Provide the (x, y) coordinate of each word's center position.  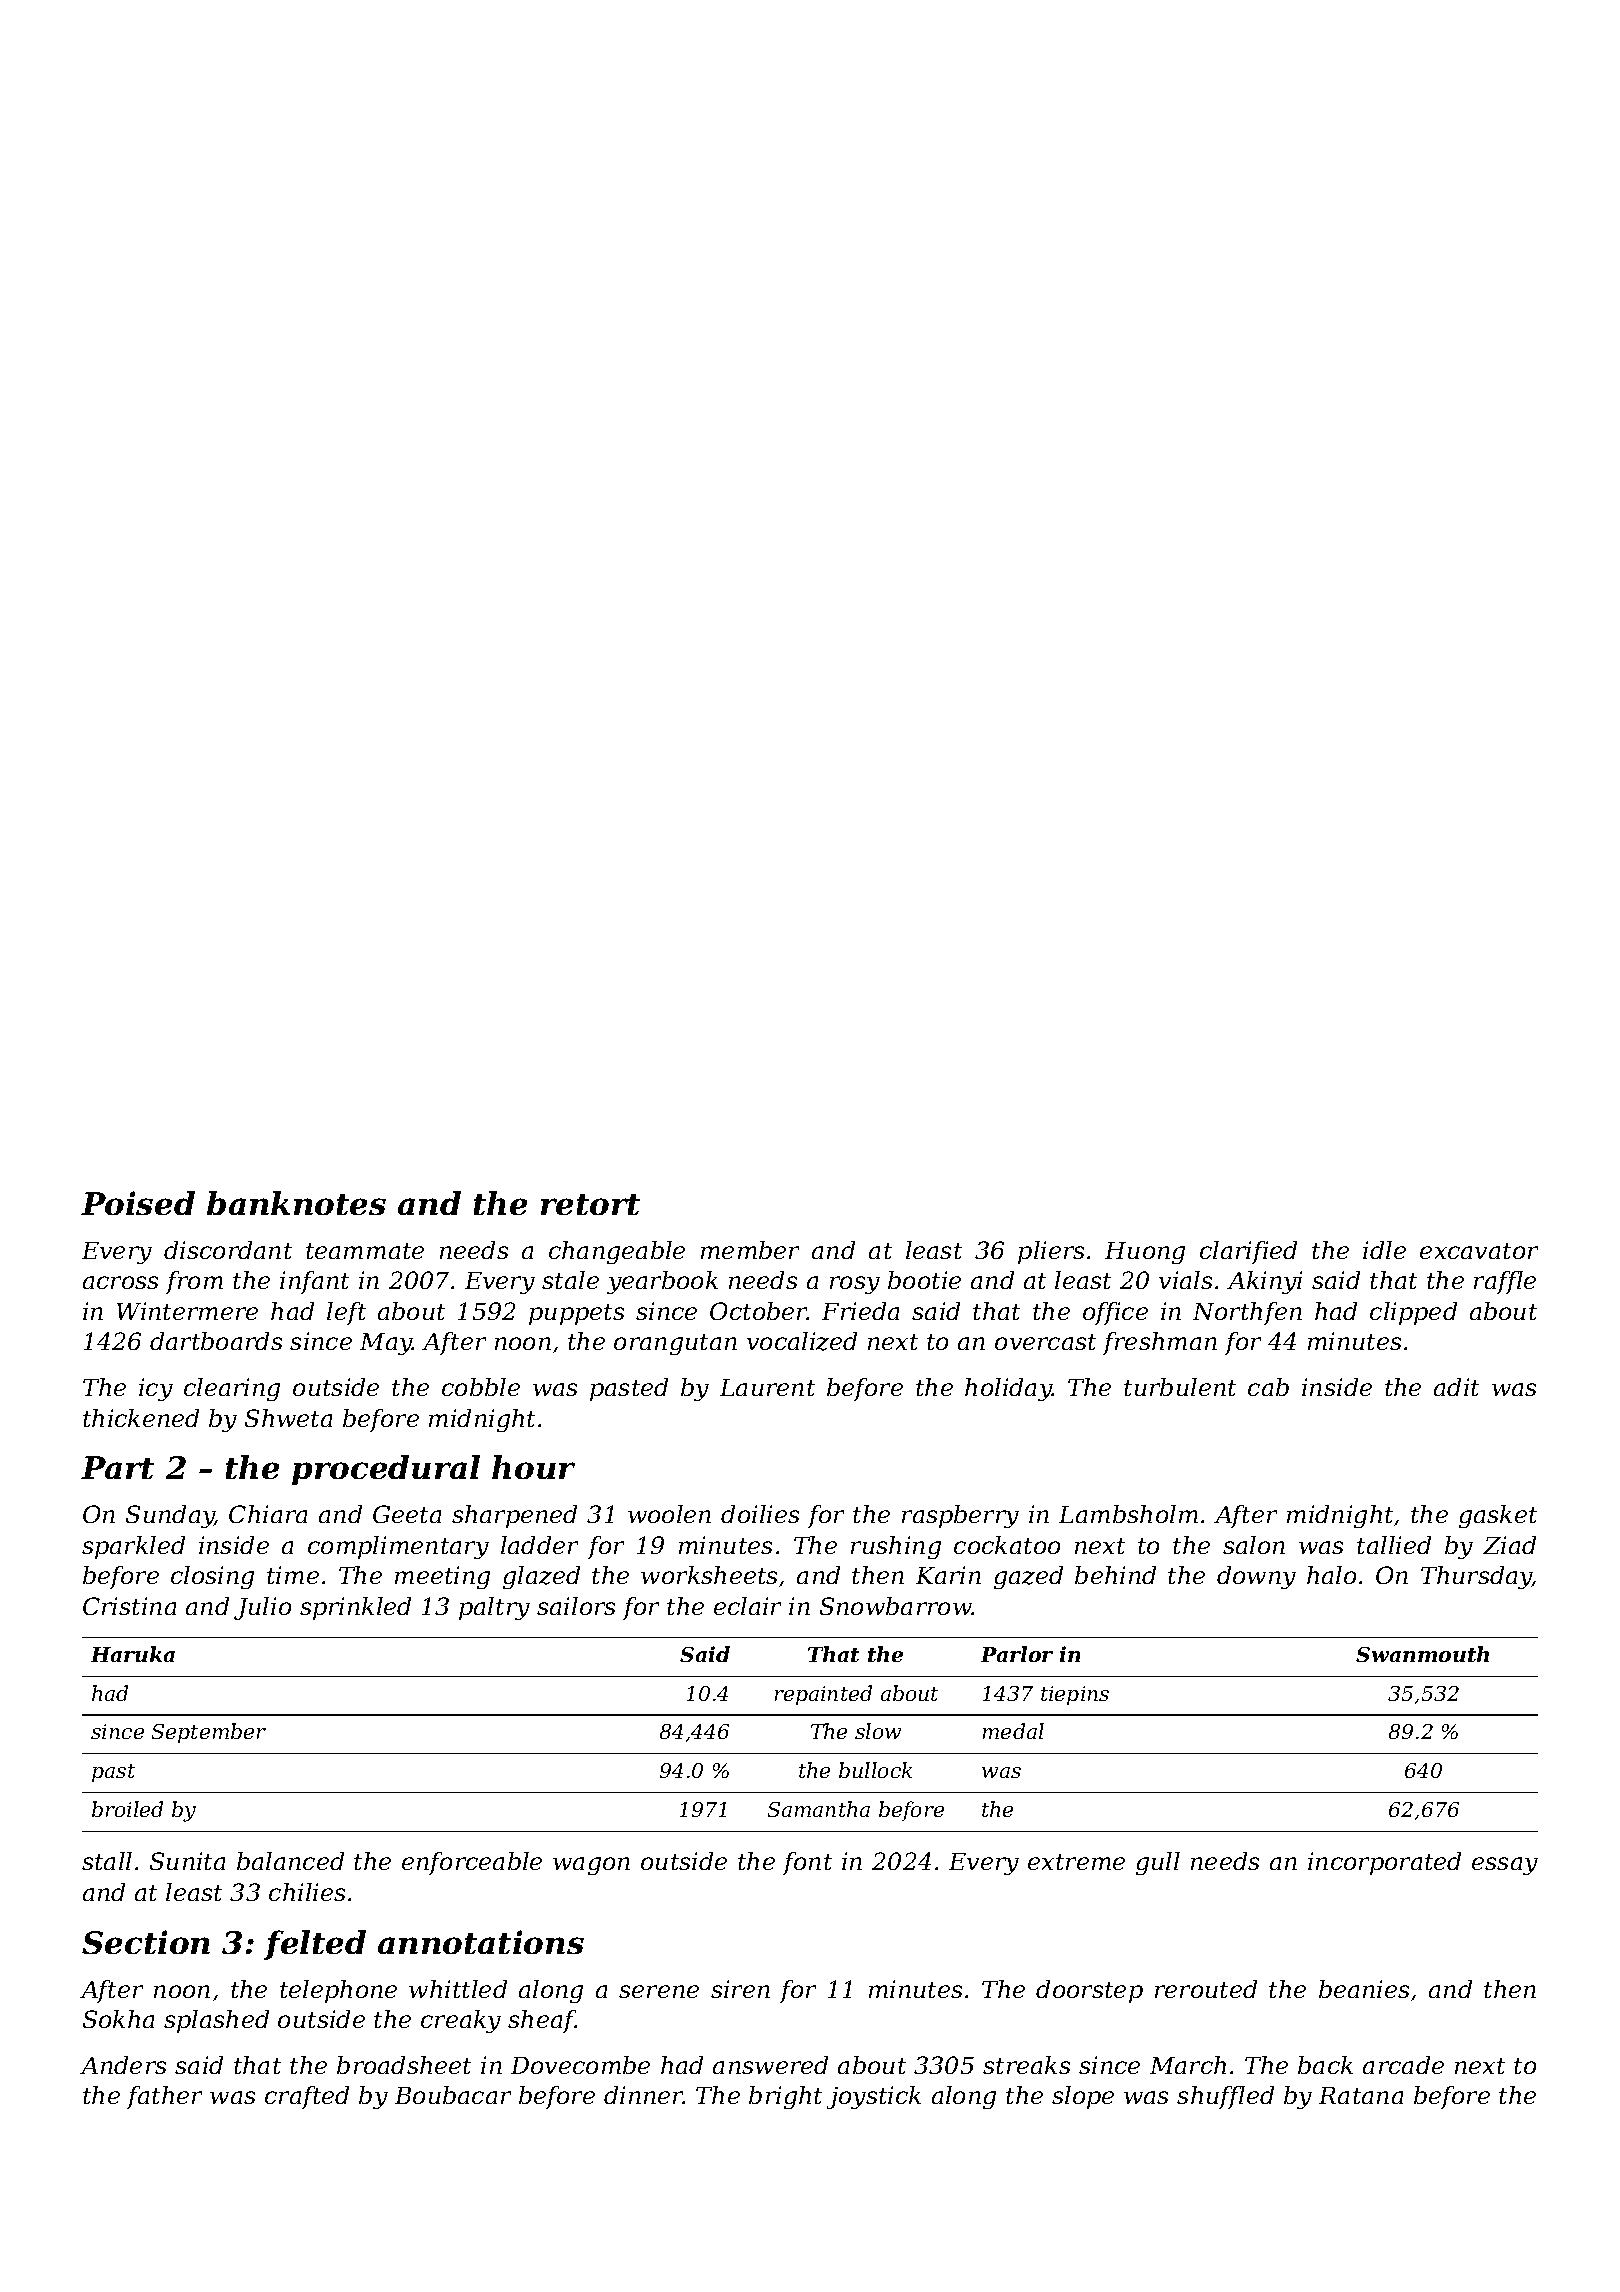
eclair (747, 1606)
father (164, 2097)
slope (1083, 2097)
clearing (232, 1389)
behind (1115, 1575)
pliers (1051, 1252)
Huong (1145, 1253)
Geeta (407, 1514)
